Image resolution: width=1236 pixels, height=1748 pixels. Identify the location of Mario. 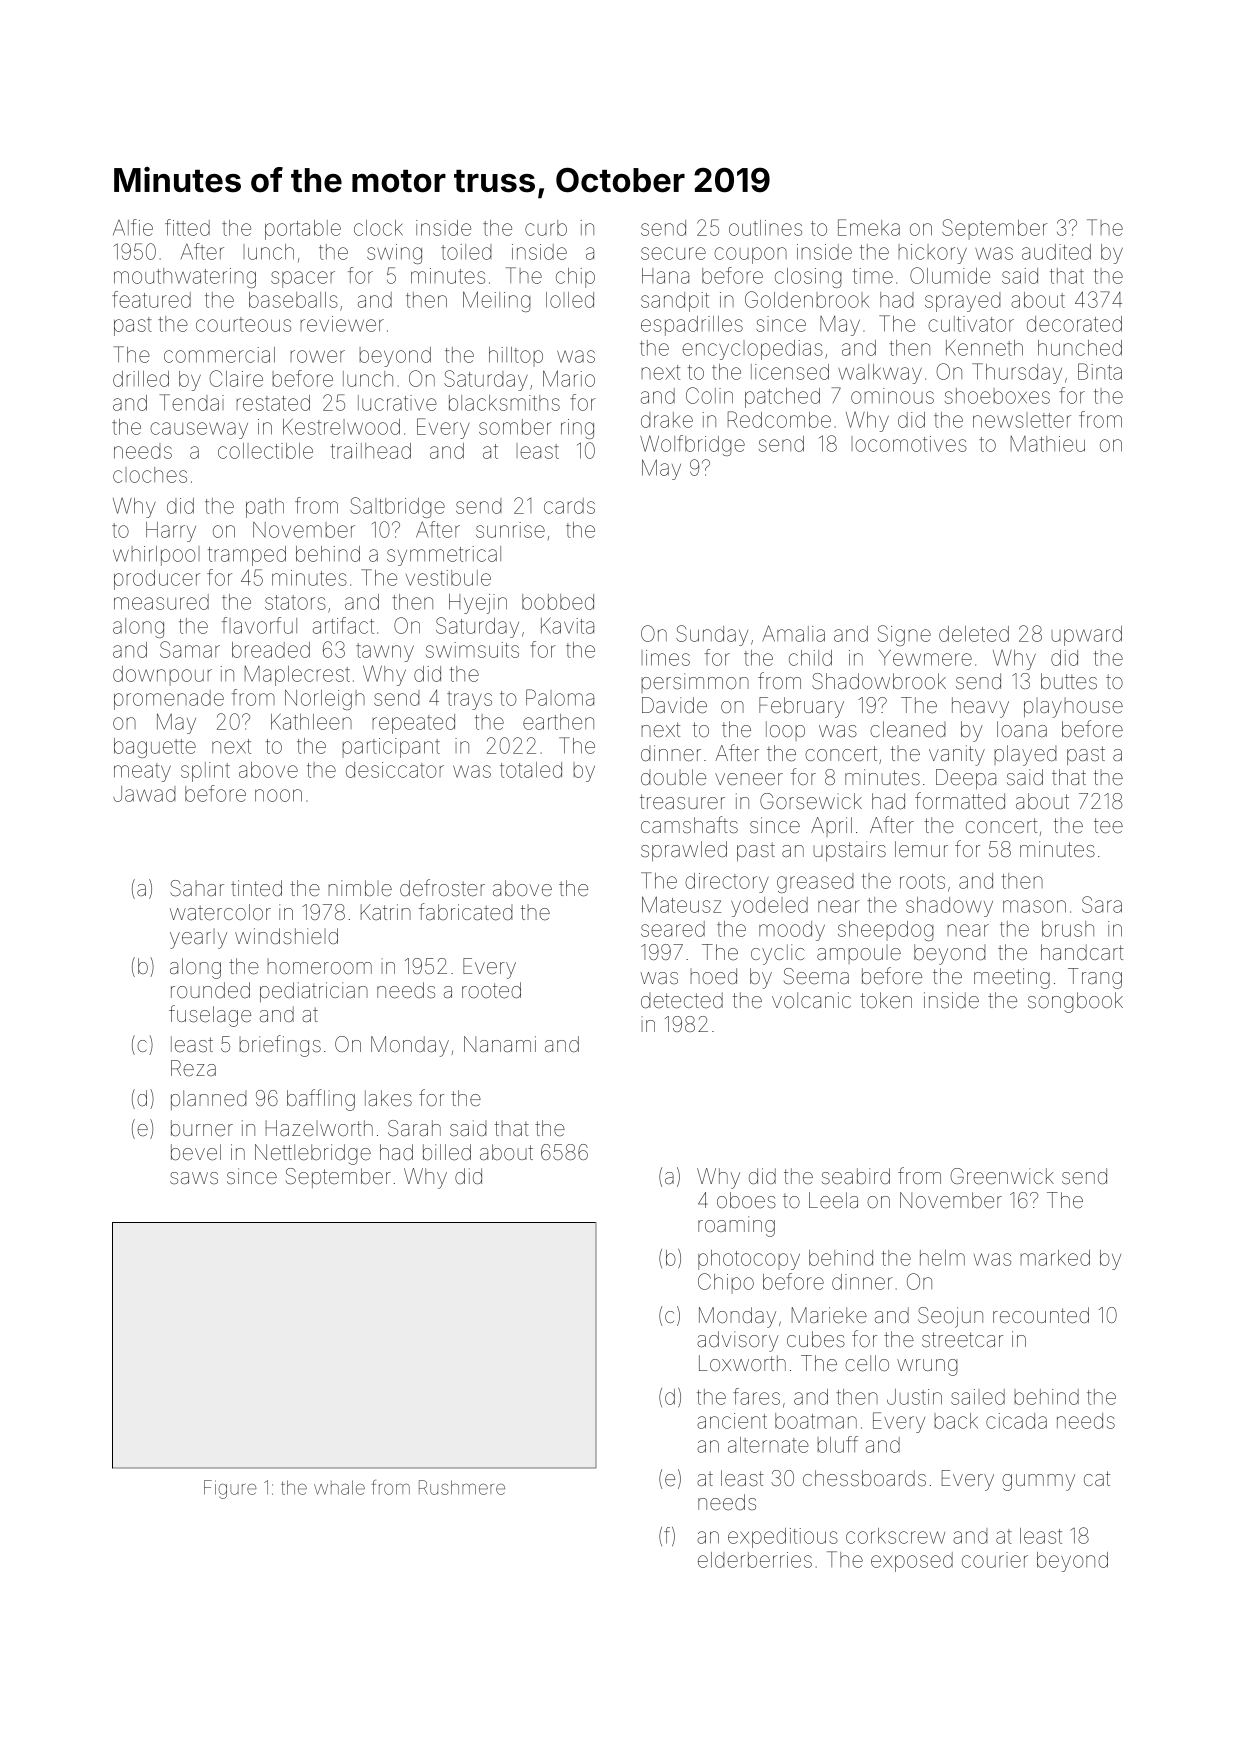
(569, 378).
